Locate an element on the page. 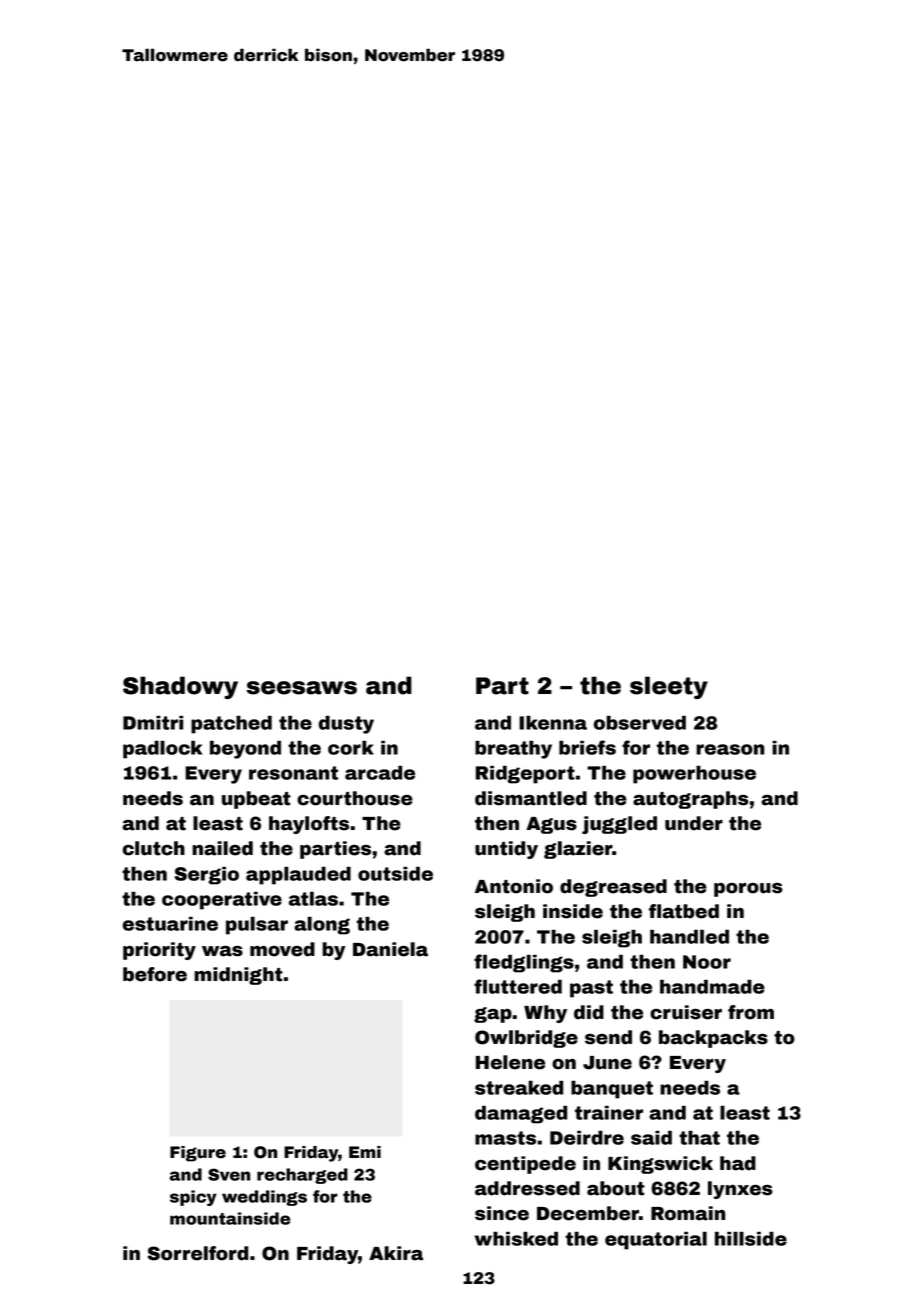 The height and width of the document is (1308, 924). Figure is located at coordinates (198, 1154).
